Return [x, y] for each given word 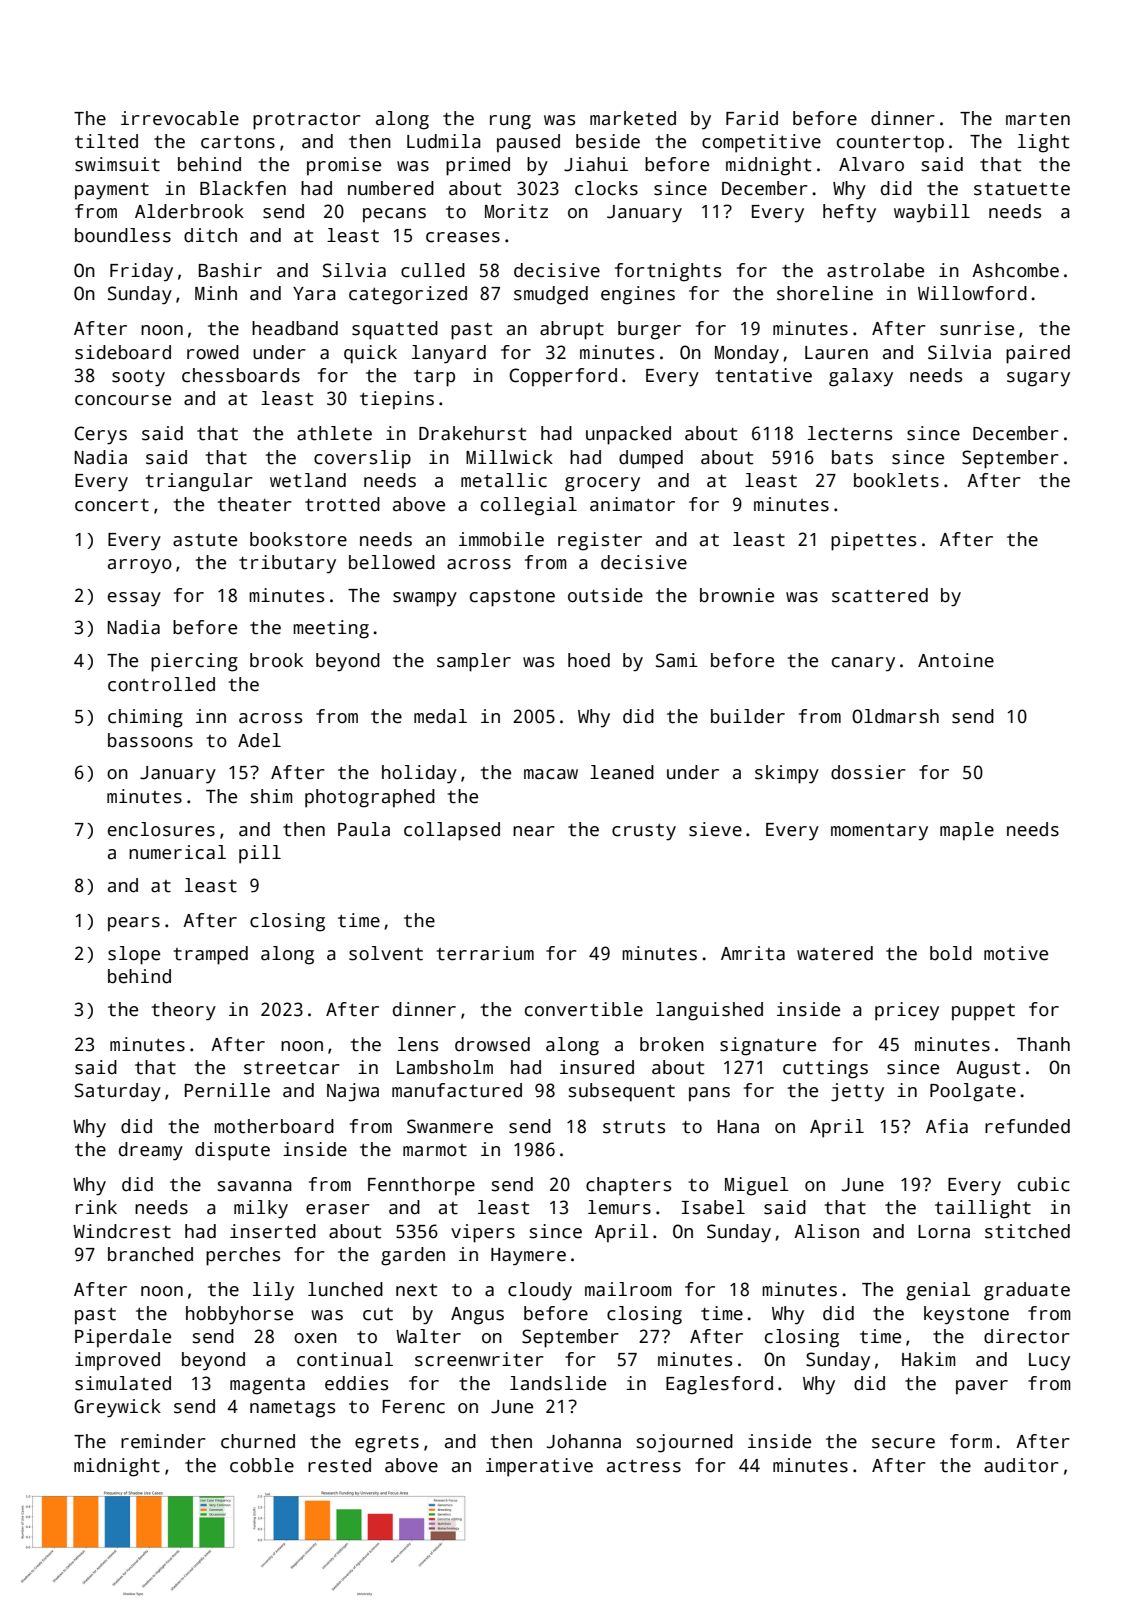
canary [863, 664]
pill [260, 854]
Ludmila [444, 141]
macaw [551, 774]
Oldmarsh [895, 716]
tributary [287, 564]
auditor [1021, 1465]
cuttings [825, 1069]
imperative [539, 1467]
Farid [752, 118]
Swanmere [450, 1126]
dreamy [151, 1151]
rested [339, 1465]
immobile [501, 539]
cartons [238, 142]
